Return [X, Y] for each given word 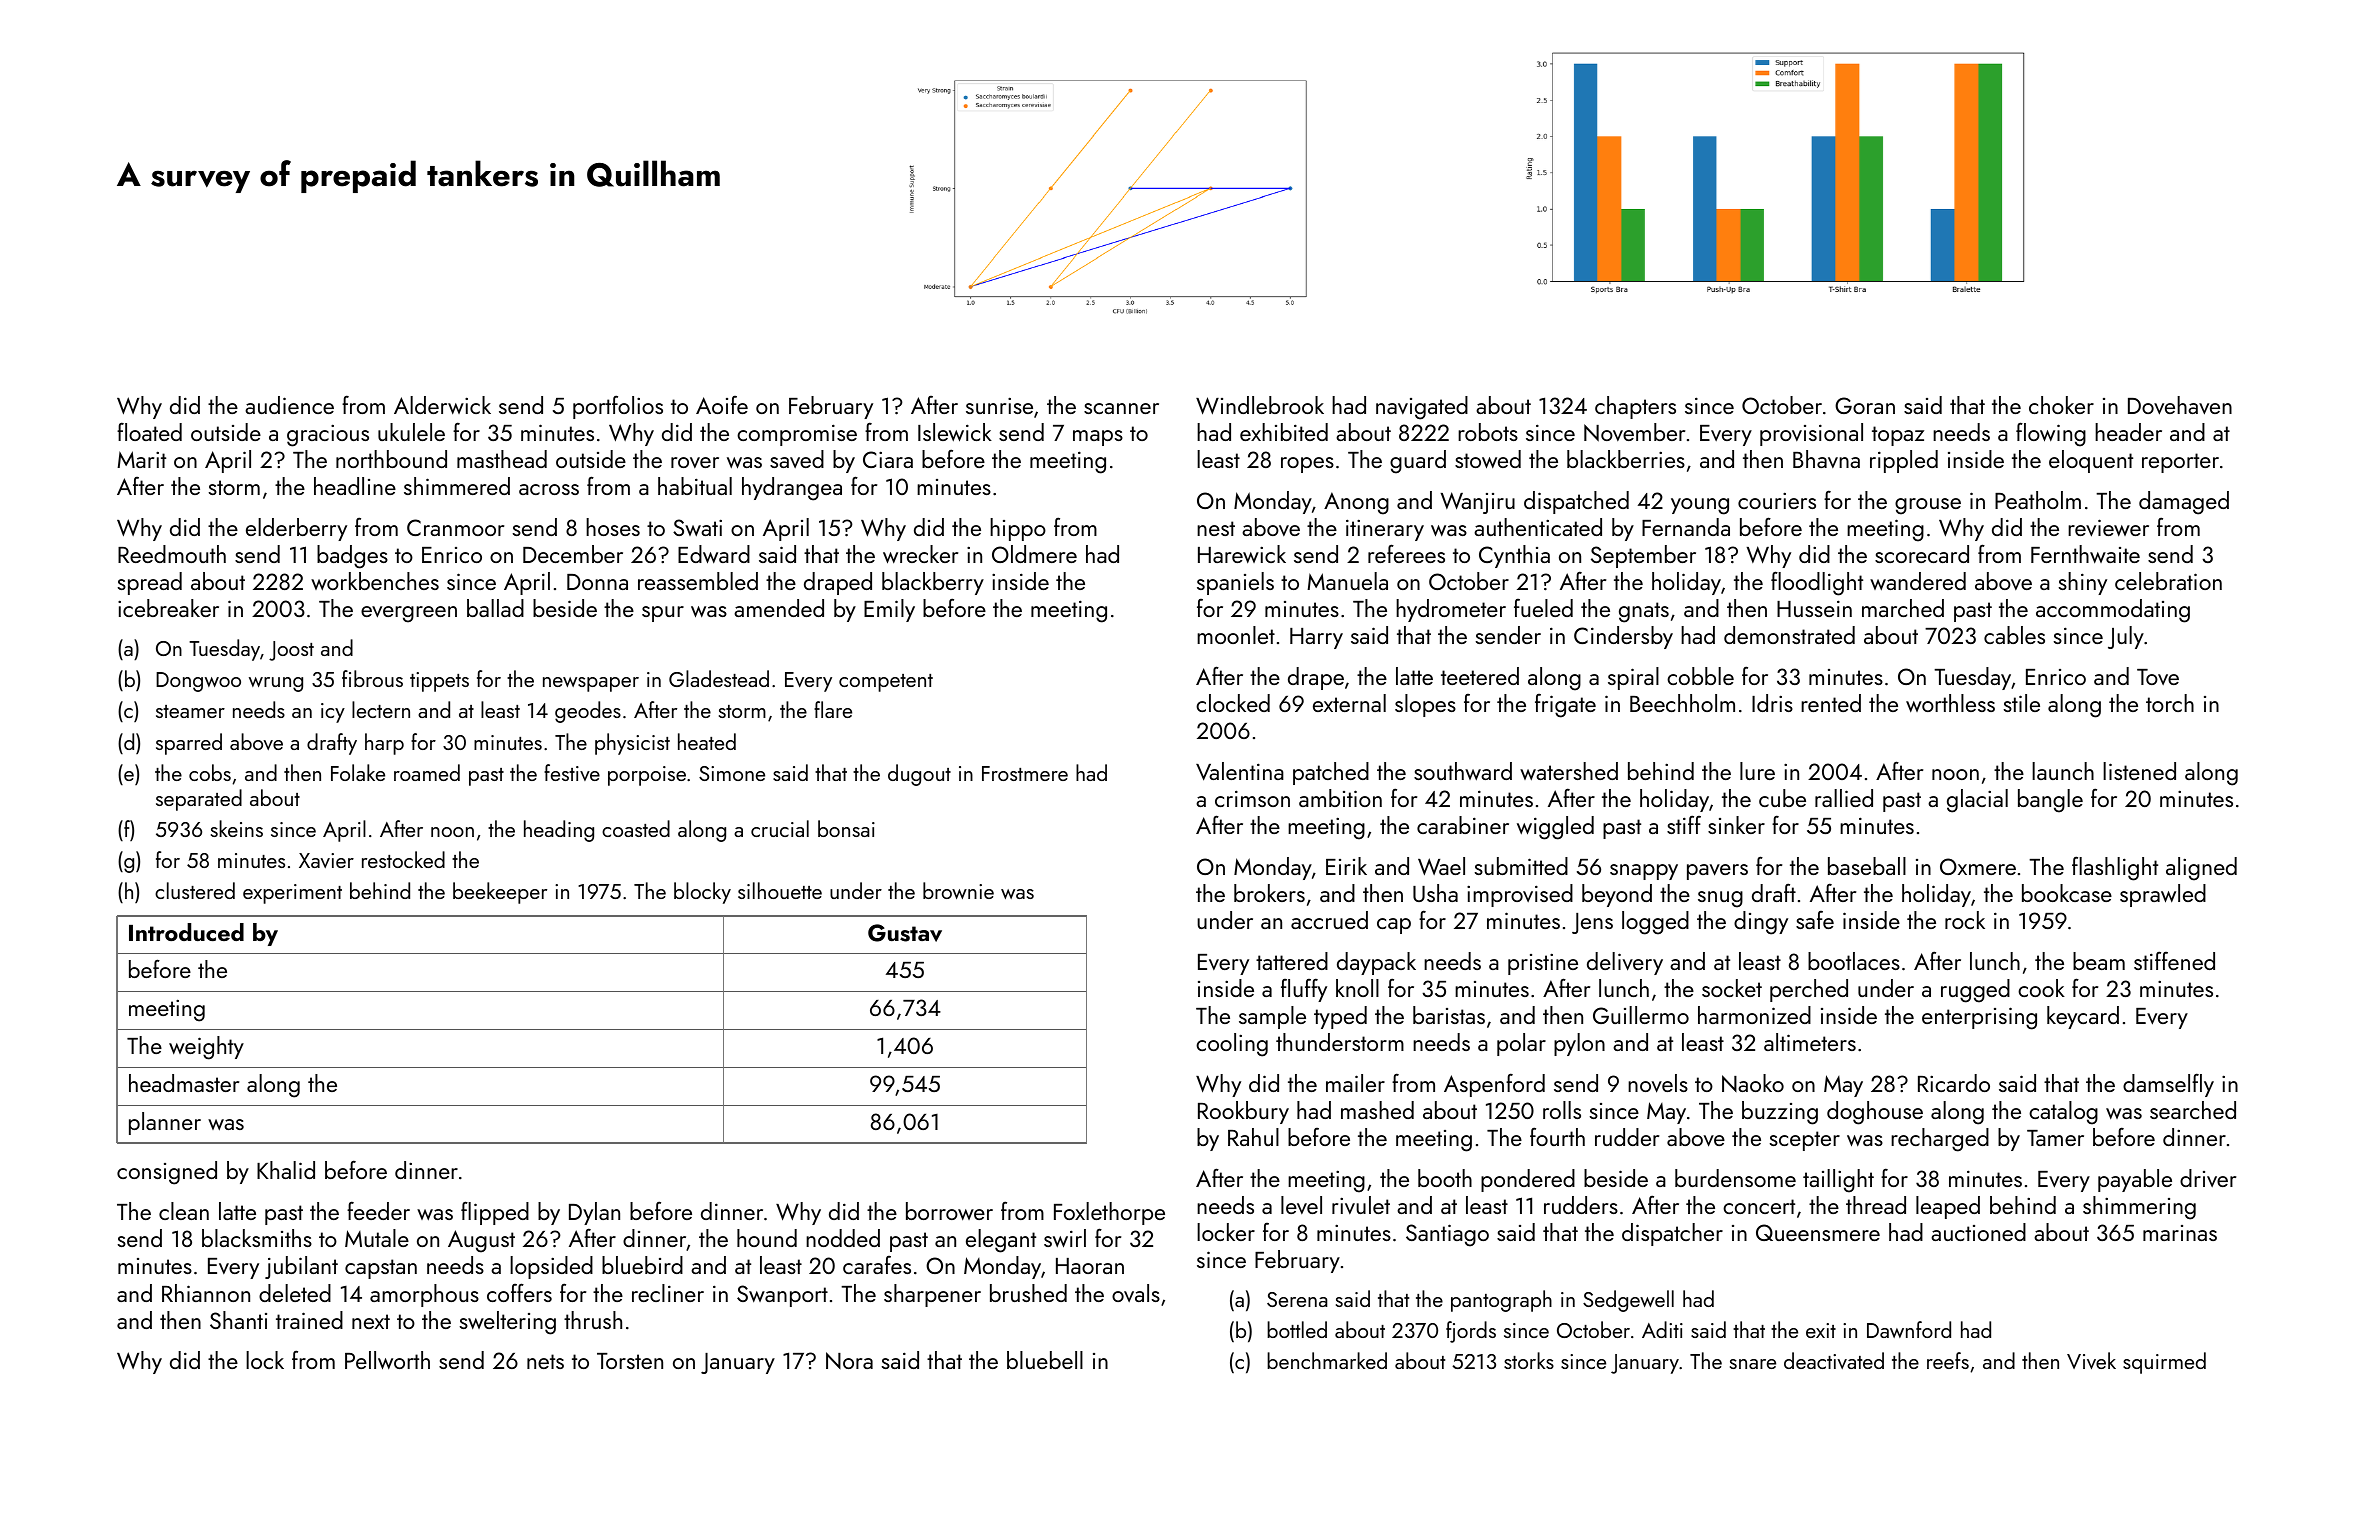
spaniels [1235, 583]
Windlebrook [1260, 405]
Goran [1865, 405]
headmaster [184, 1083]
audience [289, 405]
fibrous [372, 678]
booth [1445, 1178]
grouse [1928, 506]
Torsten [630, 1361]
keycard [2083, 1017]
